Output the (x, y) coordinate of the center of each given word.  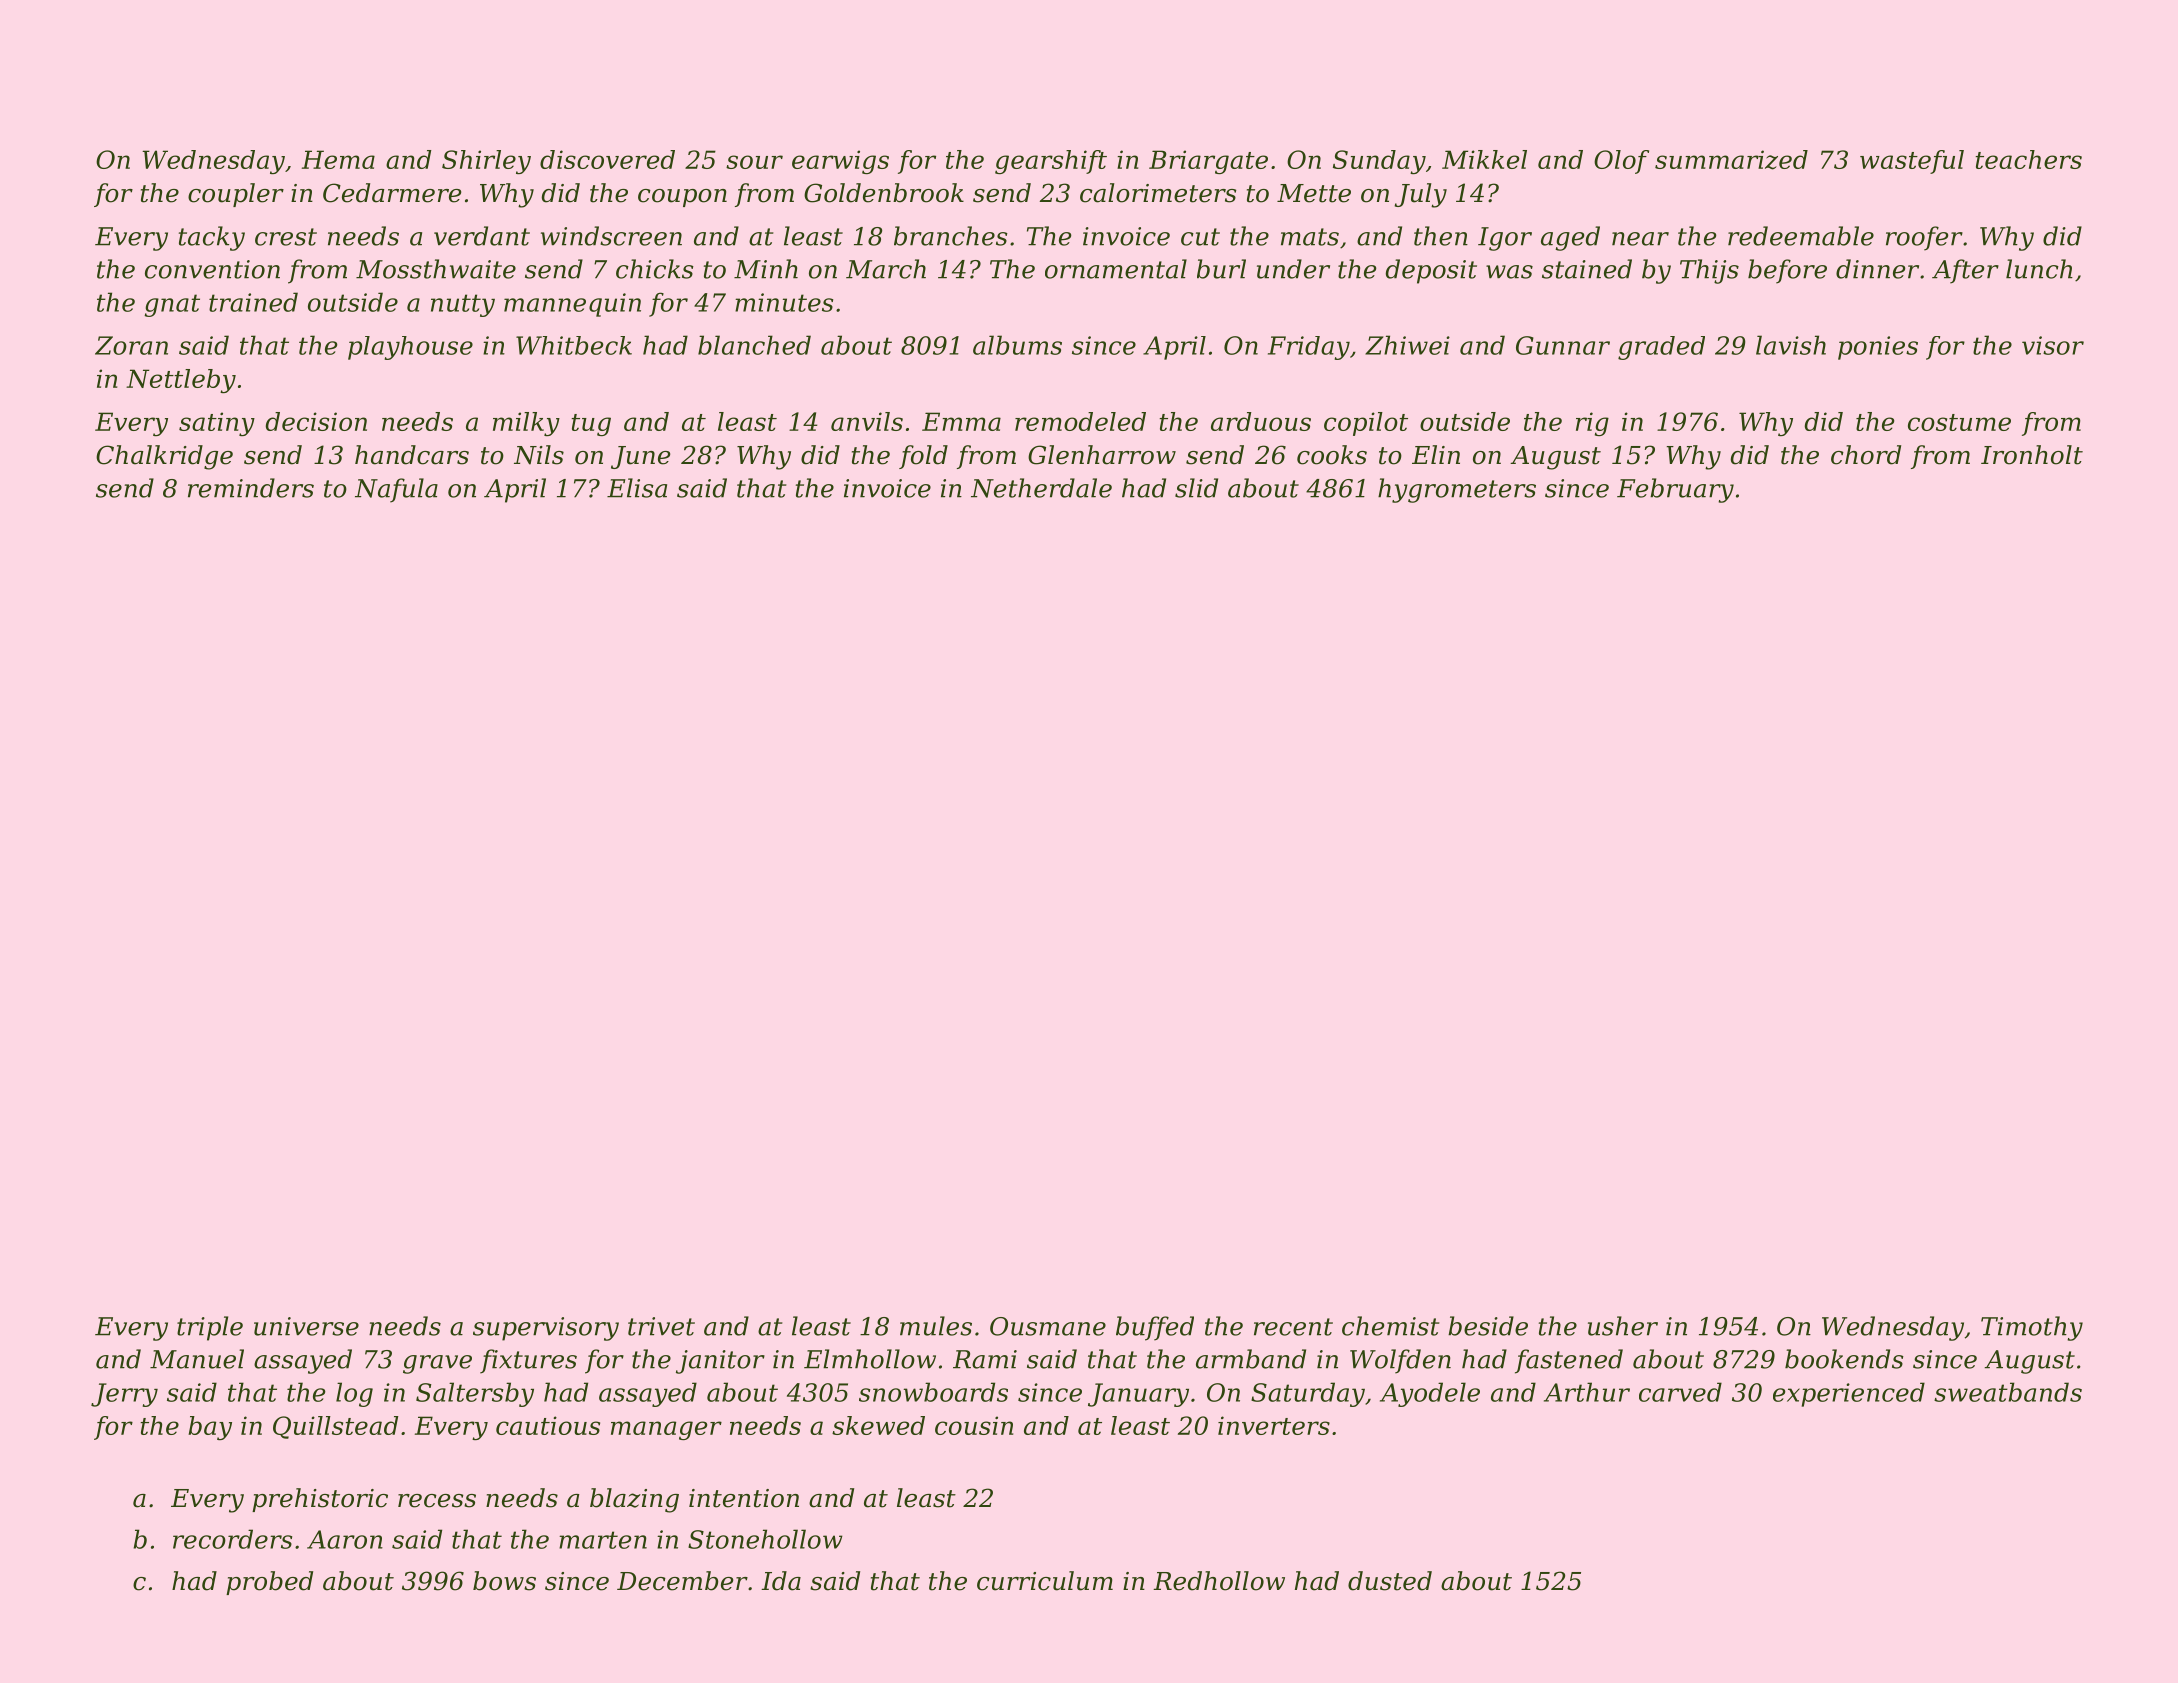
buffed (1155, 1328)
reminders (251, 488)
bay (210, 1428)
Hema (338, 159)
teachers (2028, 159)
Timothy (2032, 1328)
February (1675, 490)
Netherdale (1041, 488)
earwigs (840, 162)
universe (306, 1326)
